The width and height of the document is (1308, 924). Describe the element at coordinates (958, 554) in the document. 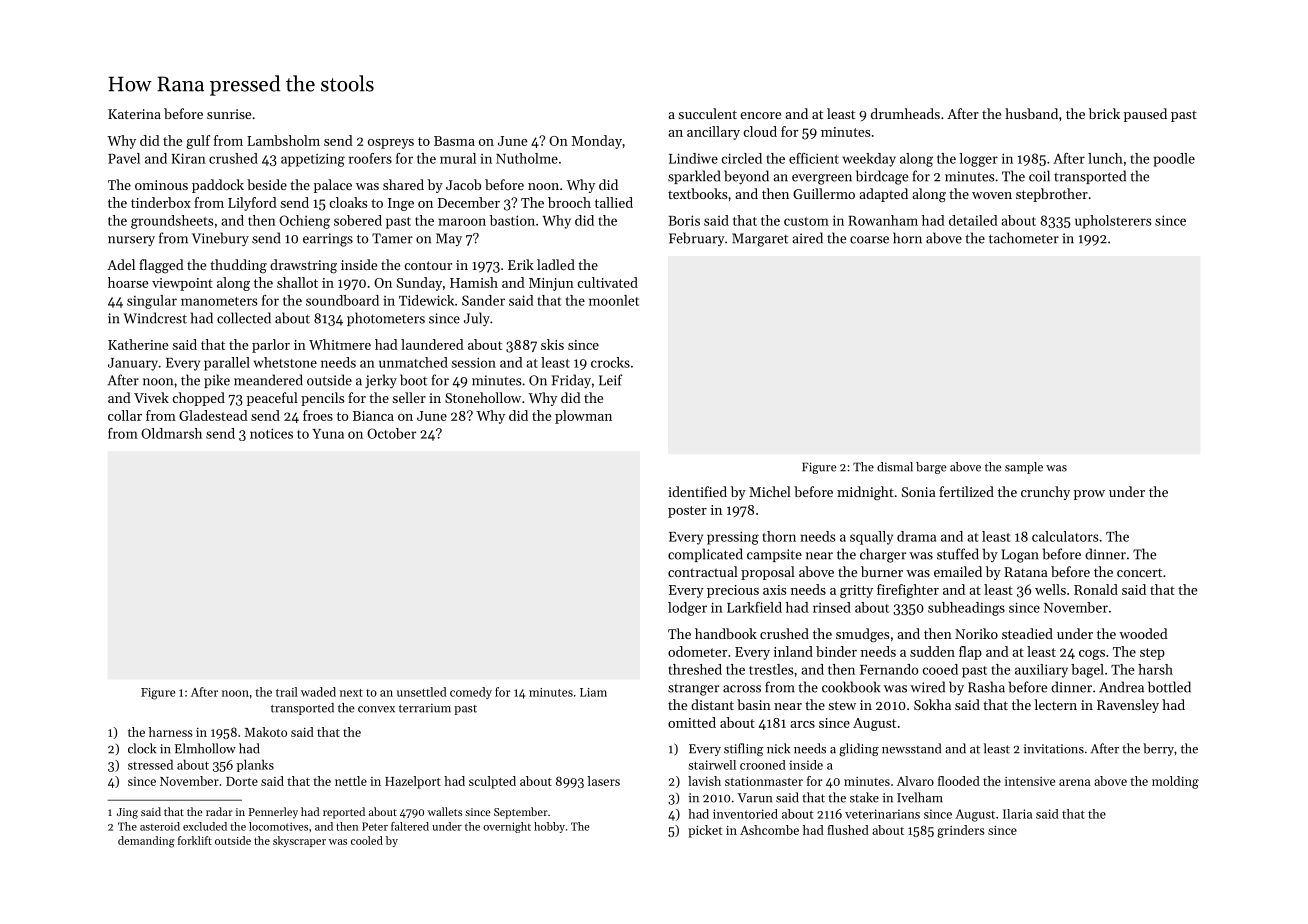

I see `stuffed` at that location.
